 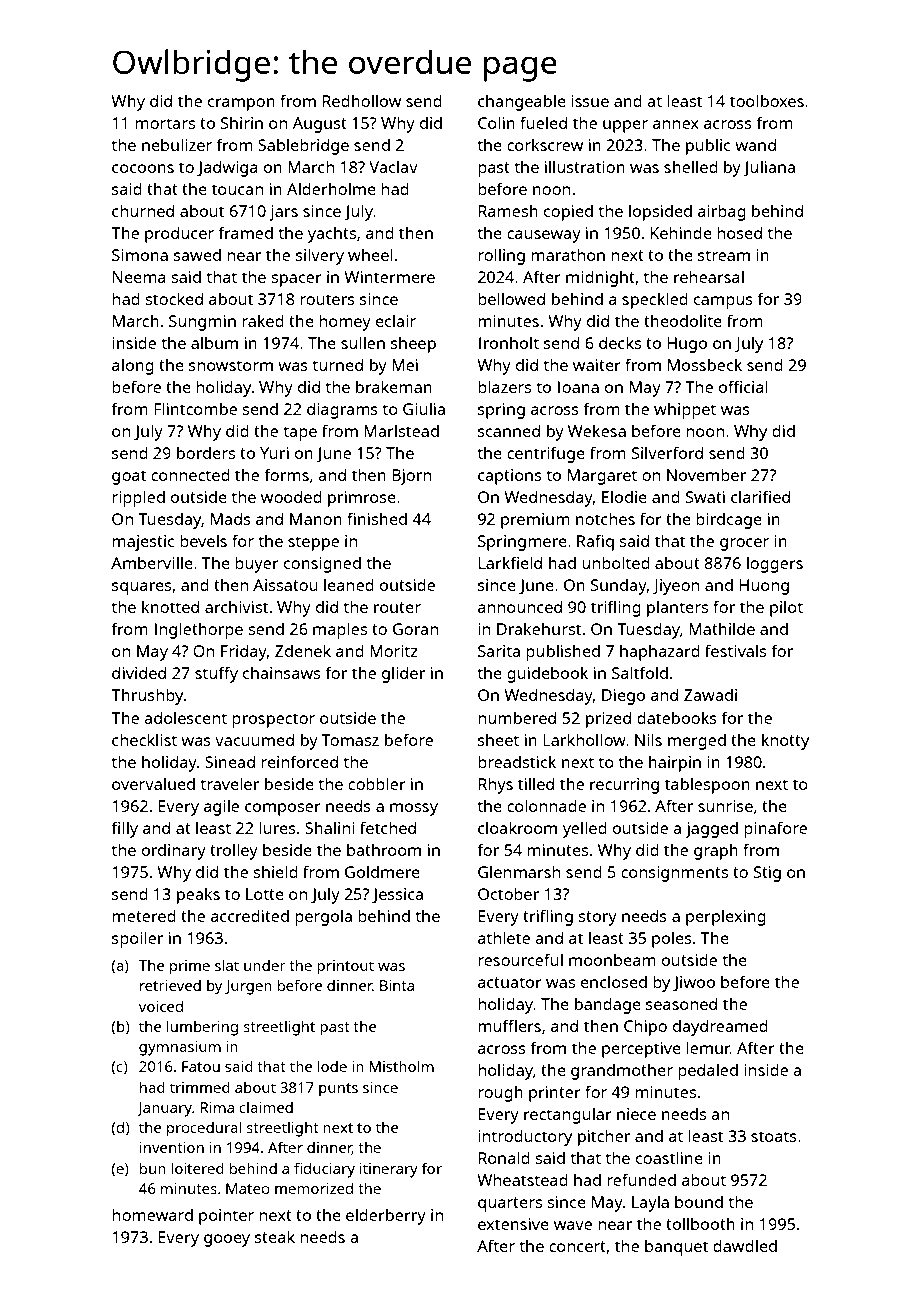 I want to click on framed, so click(x=246, y=232).
